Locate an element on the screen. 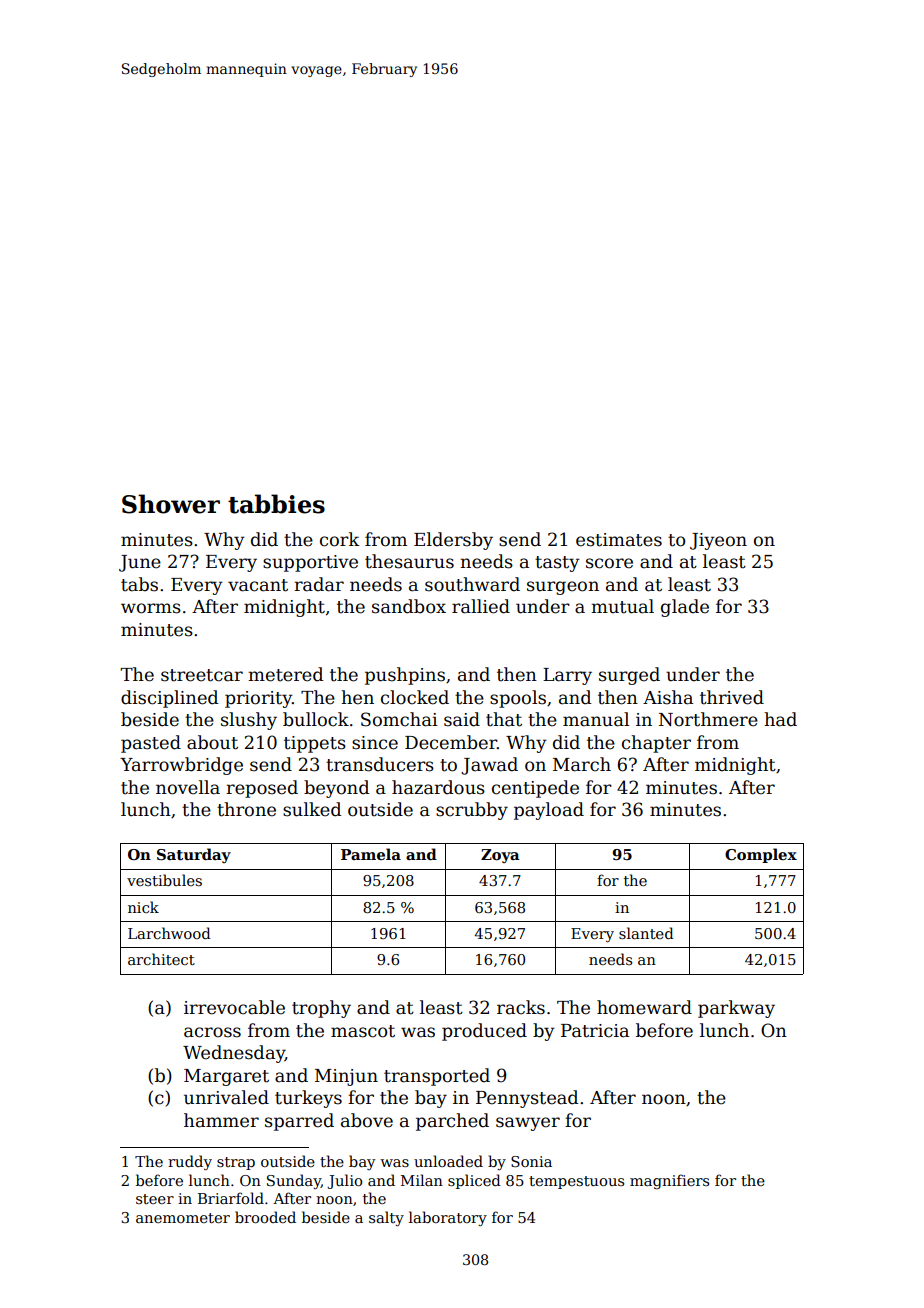 The width and height of the screenshot is (924, 1308). architect is located at coordinates (161, 959).
